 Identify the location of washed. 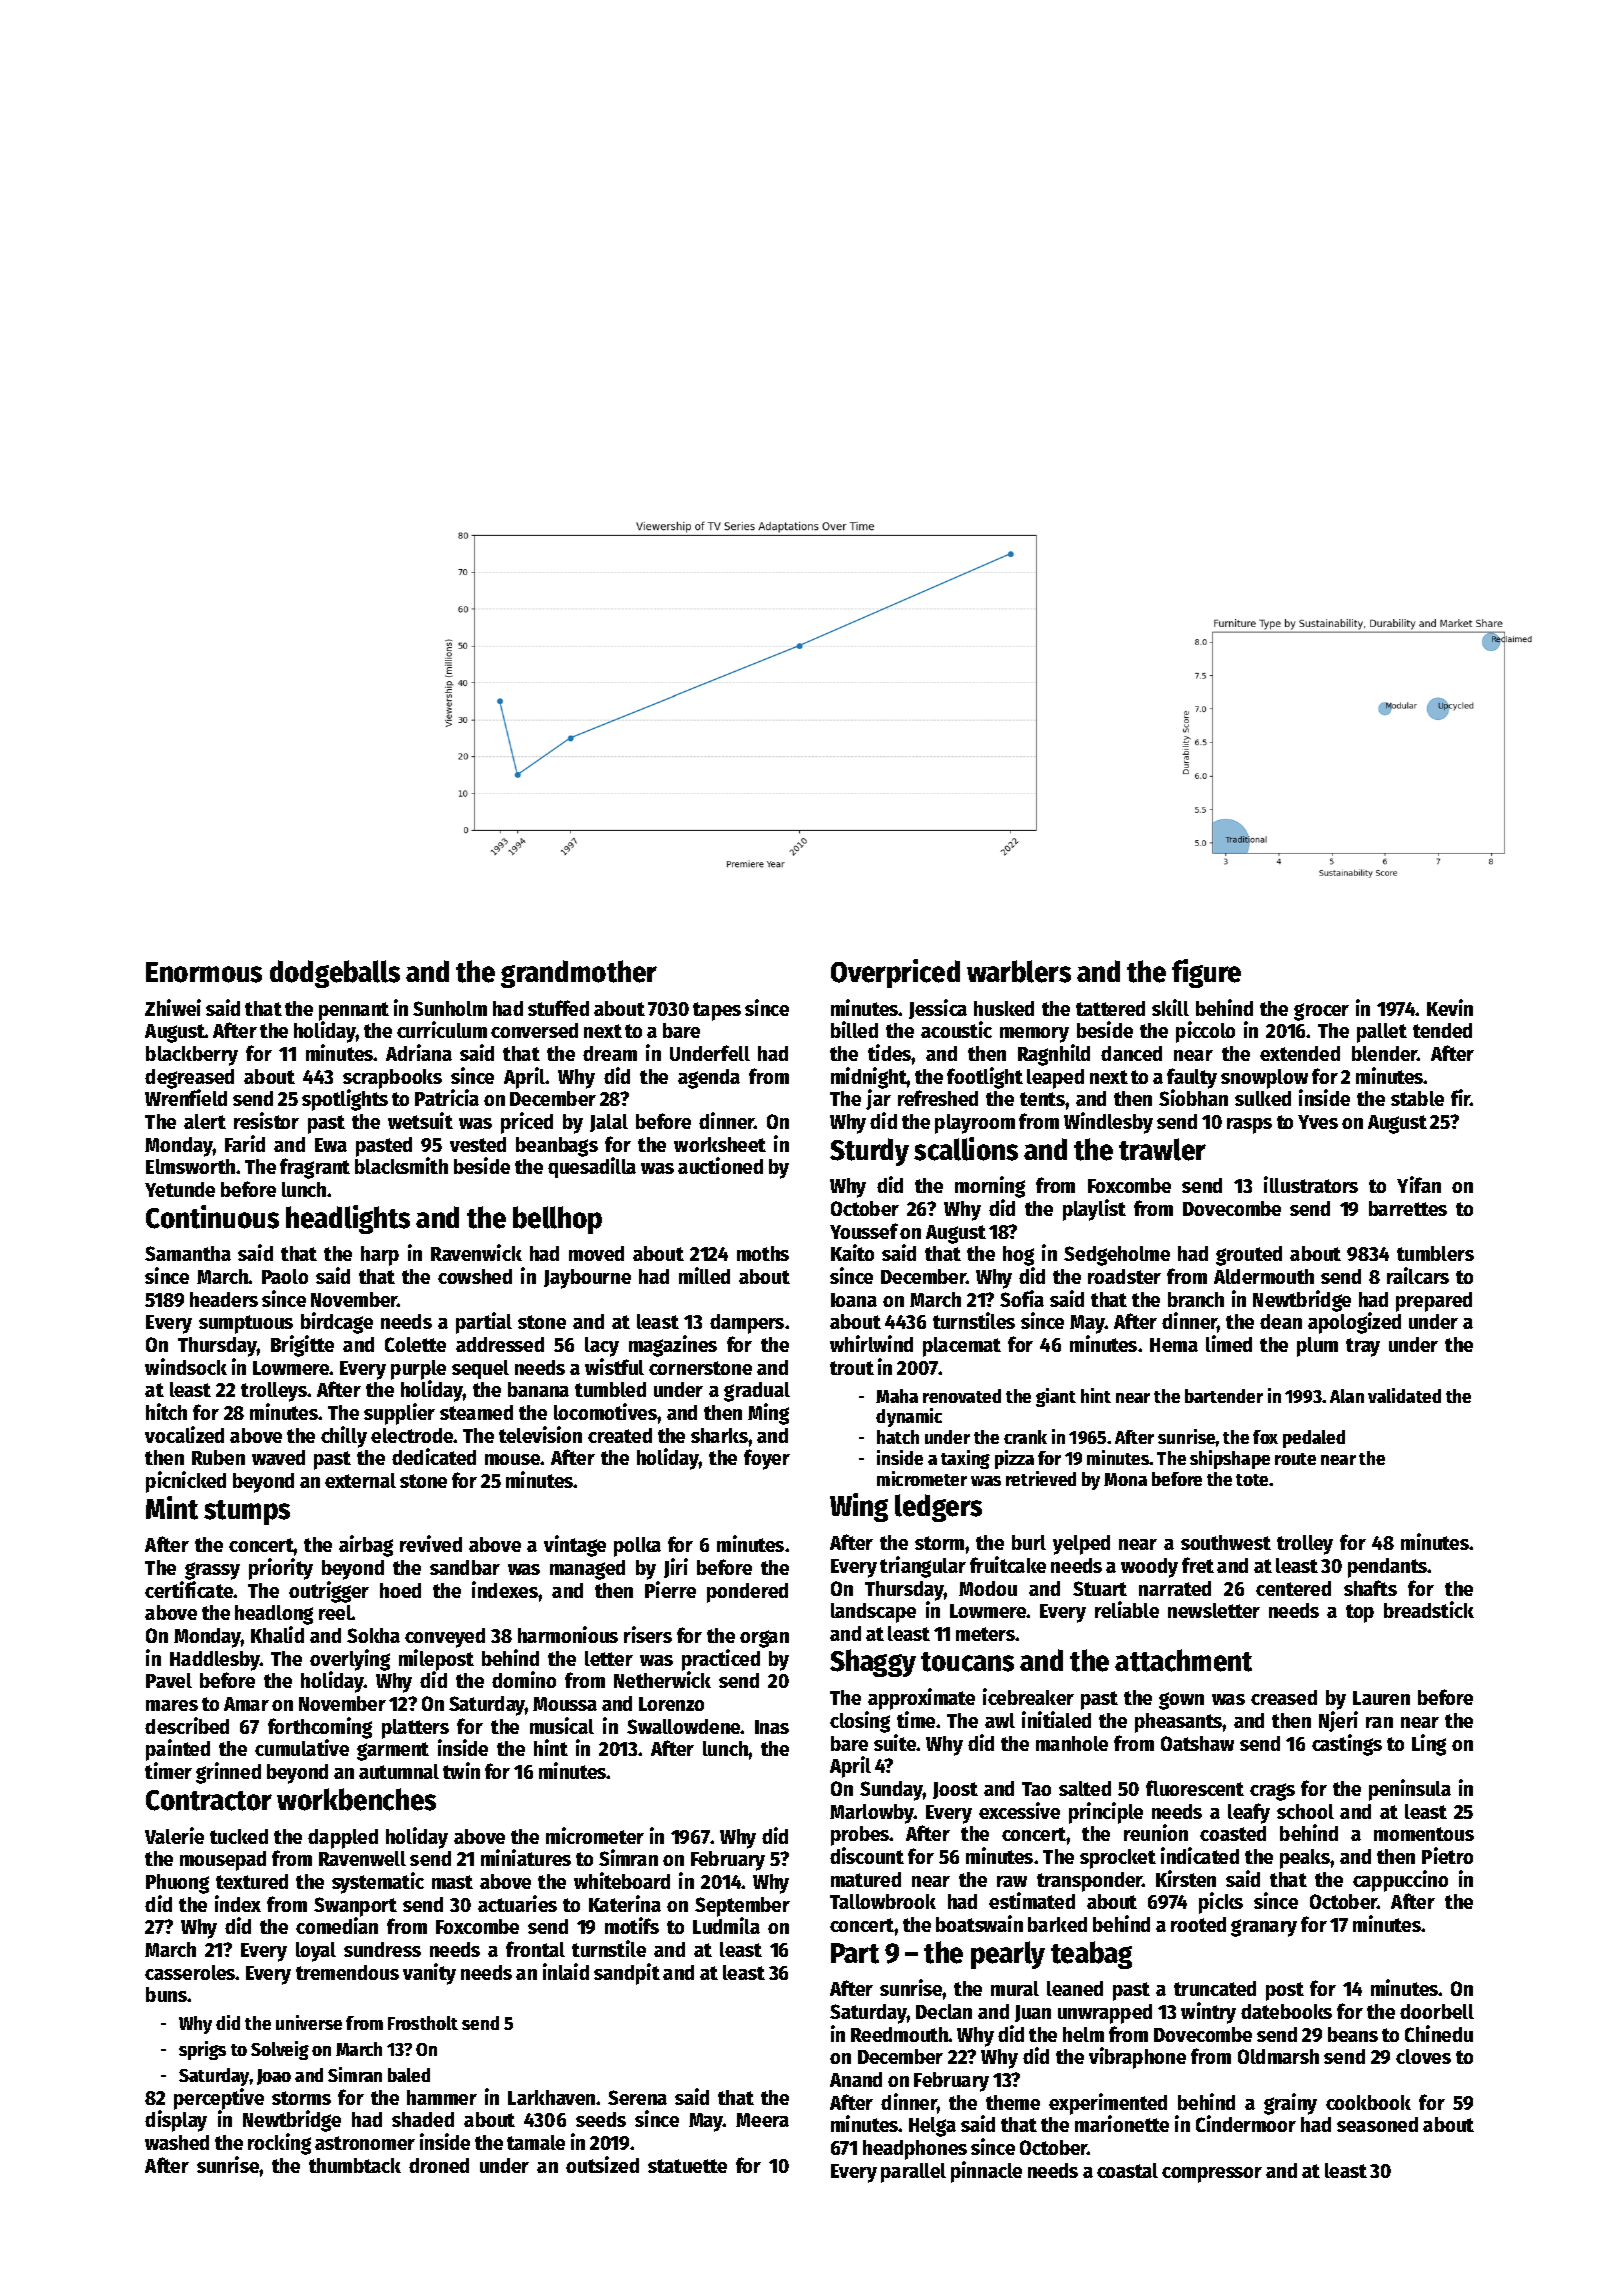
(177, 2142).
